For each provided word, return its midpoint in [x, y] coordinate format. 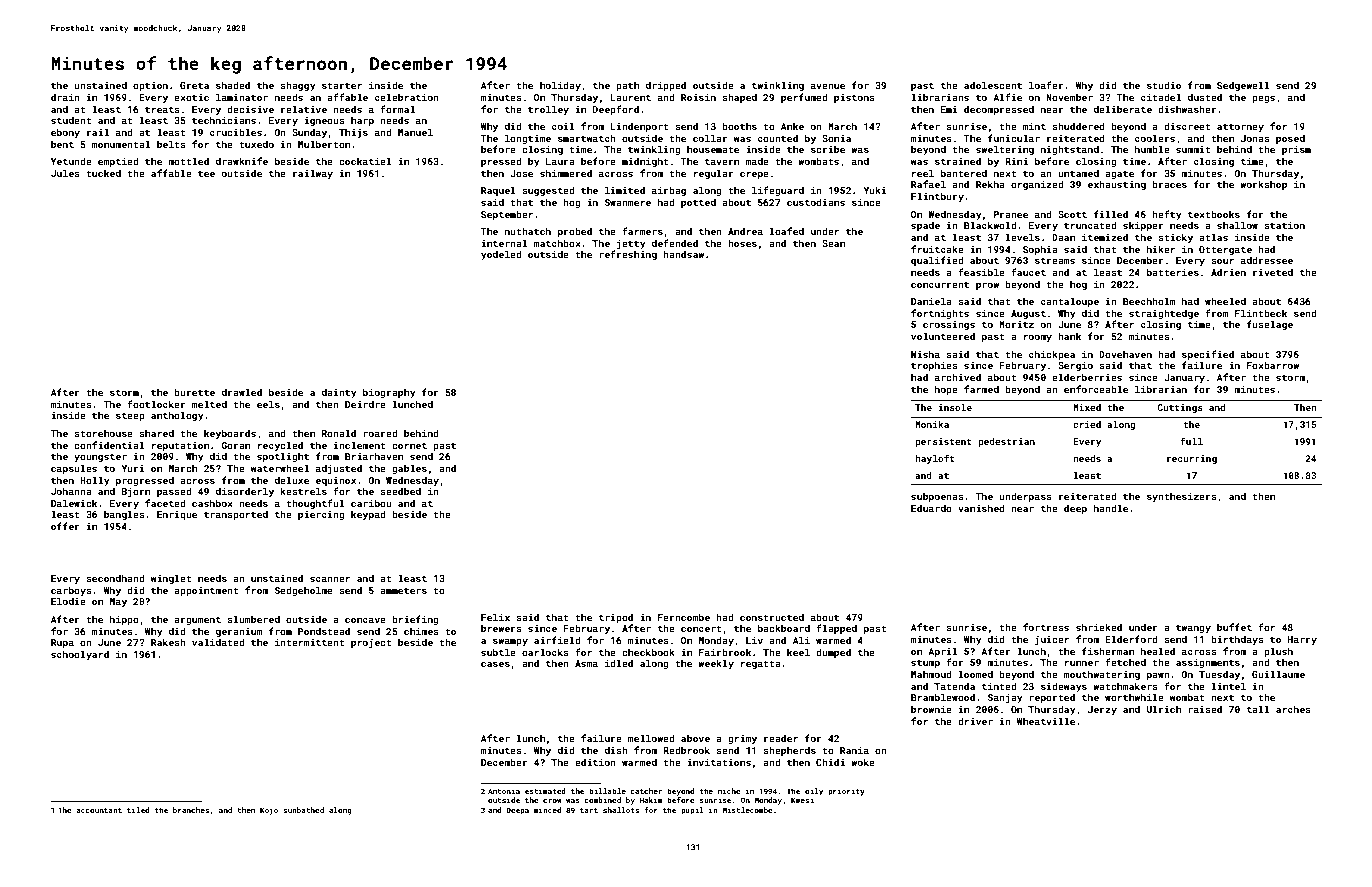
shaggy [298, 86]
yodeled [501, 255]
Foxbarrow [1273, 365]
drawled [242, 392]
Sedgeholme [304, 591]
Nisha [925, 354]
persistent [943, 442]
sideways [1064, 687]
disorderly [245, 492]
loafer [1046, 85]
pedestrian [1006, 442]
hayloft [935, 459]
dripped [666, 86]
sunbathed [303, 810]
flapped [836, 629]
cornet [409, 445]
